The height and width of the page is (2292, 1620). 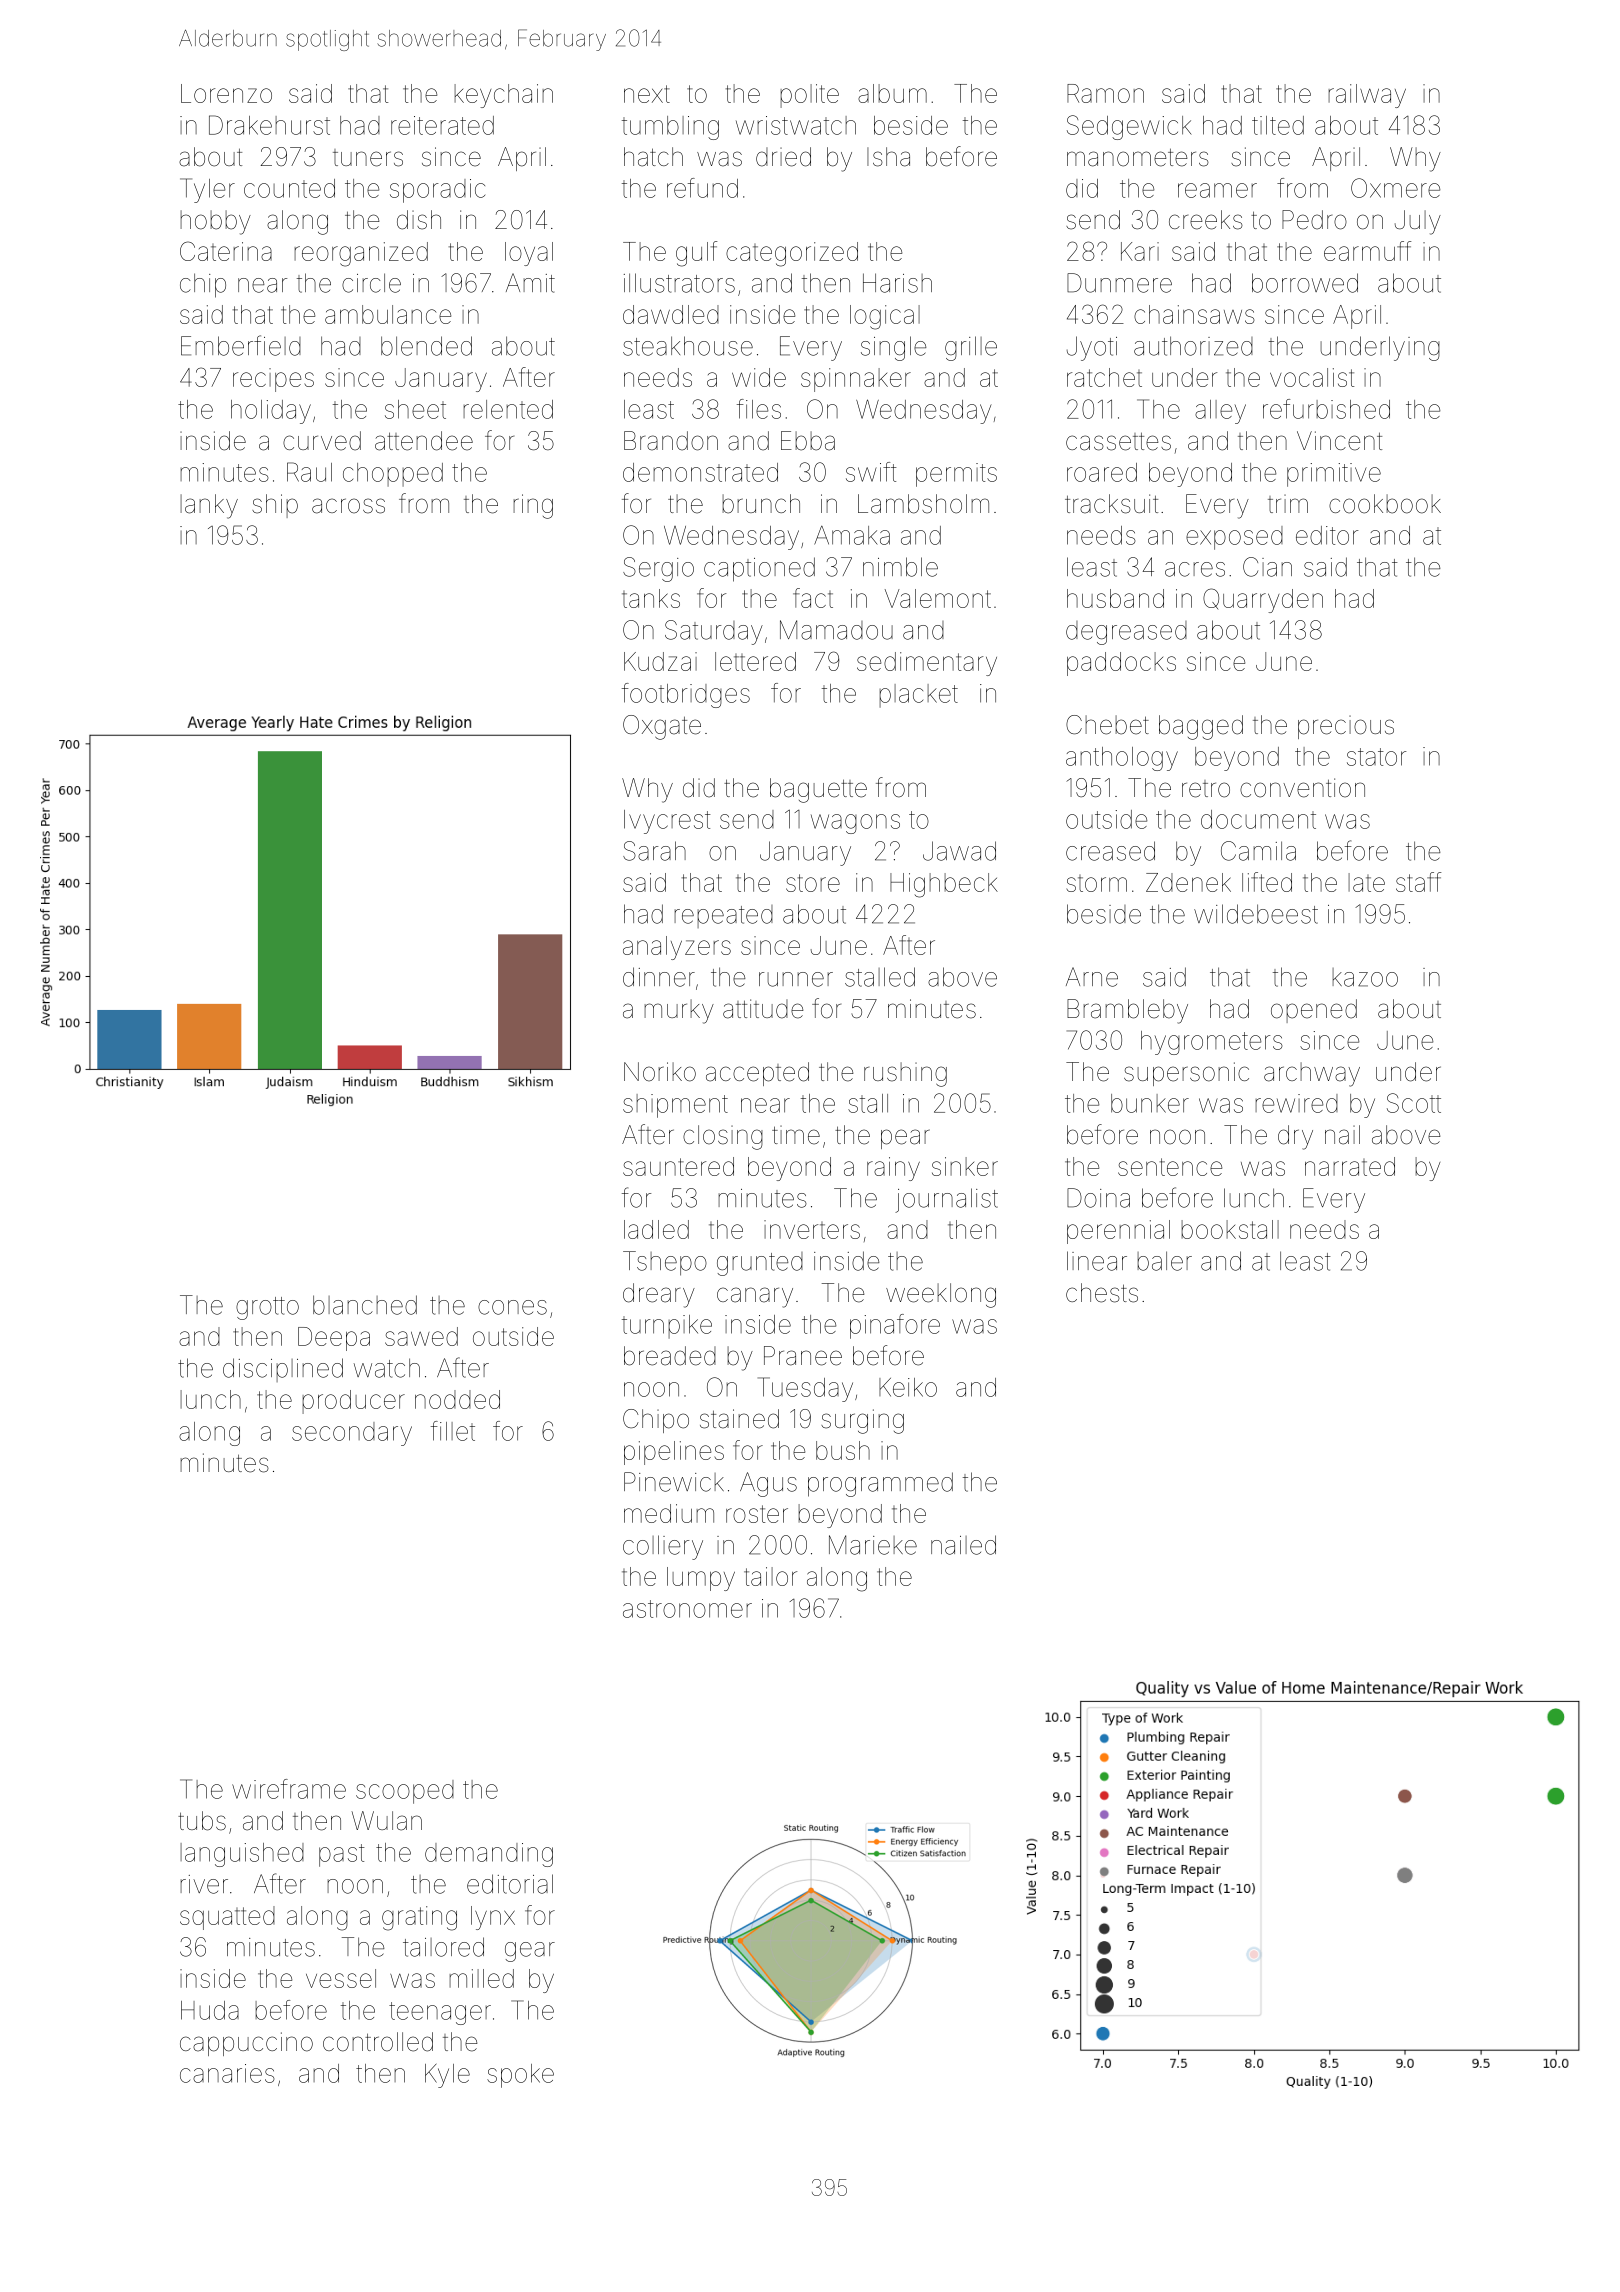 What do you see at coordinates (352, 1434) in the page?
I see `secondary` at bounding box center [352, 1434].
